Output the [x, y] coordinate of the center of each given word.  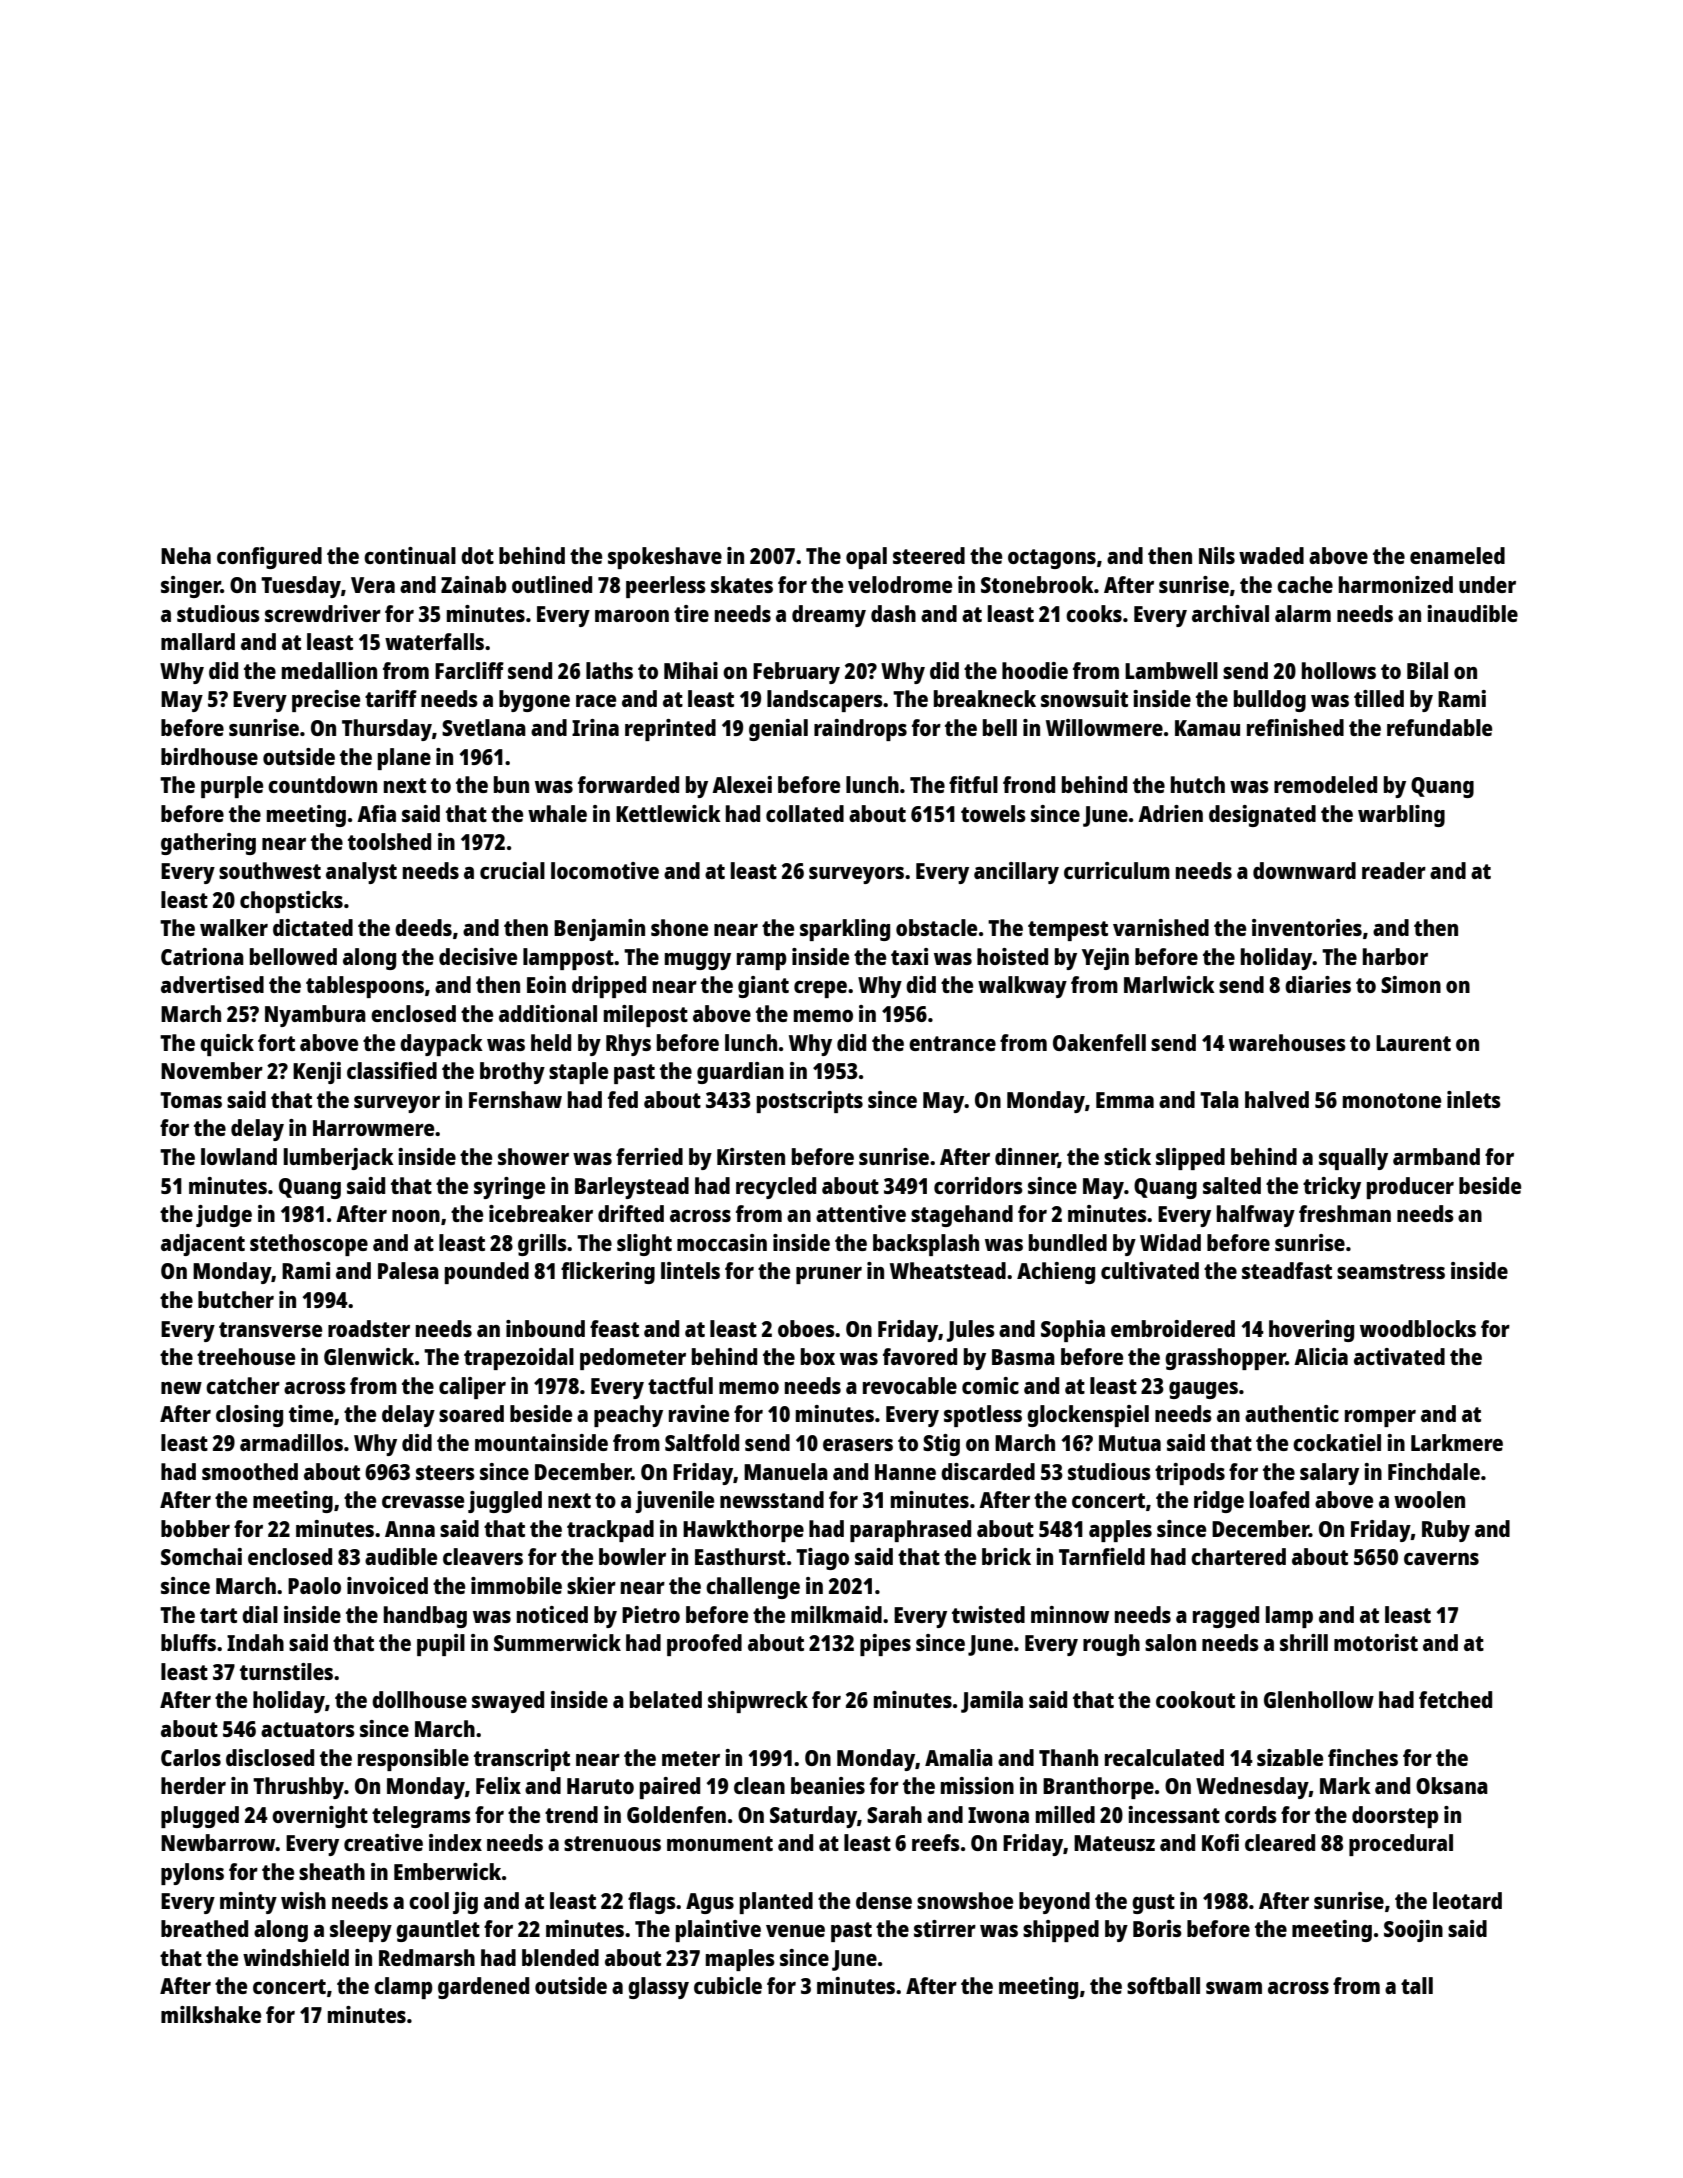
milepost [646, 1016]
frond [1029, 784]
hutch [1198, 784]
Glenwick [369, 1356]
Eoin [546, 984]
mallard [198, 641]
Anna [410, 1529]
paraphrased [910, 1531]
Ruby [1446, 1531]
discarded [988, 1471]
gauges [1203, 1390]
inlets [1474, 1099]
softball [1163, 1985]
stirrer [945, 1928]
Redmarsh [427, 1957]
